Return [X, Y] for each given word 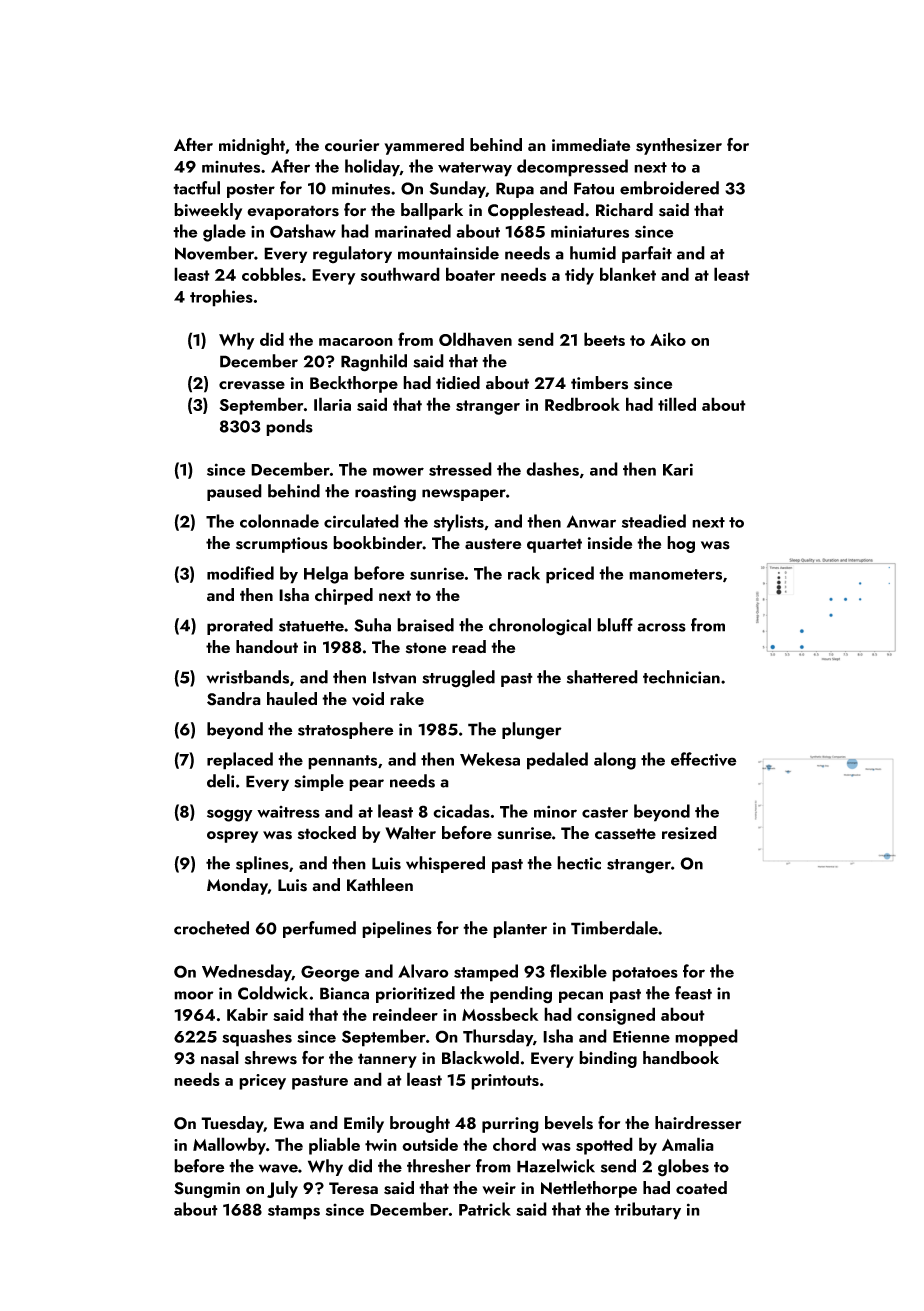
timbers [599, 383]
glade [224, 233]
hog [681, 544]
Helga [326, 575]
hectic [579, 863]
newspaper [464, 495]
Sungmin [207, 1190]
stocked [327, 833]
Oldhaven [475, 339]
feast [693, 993]
